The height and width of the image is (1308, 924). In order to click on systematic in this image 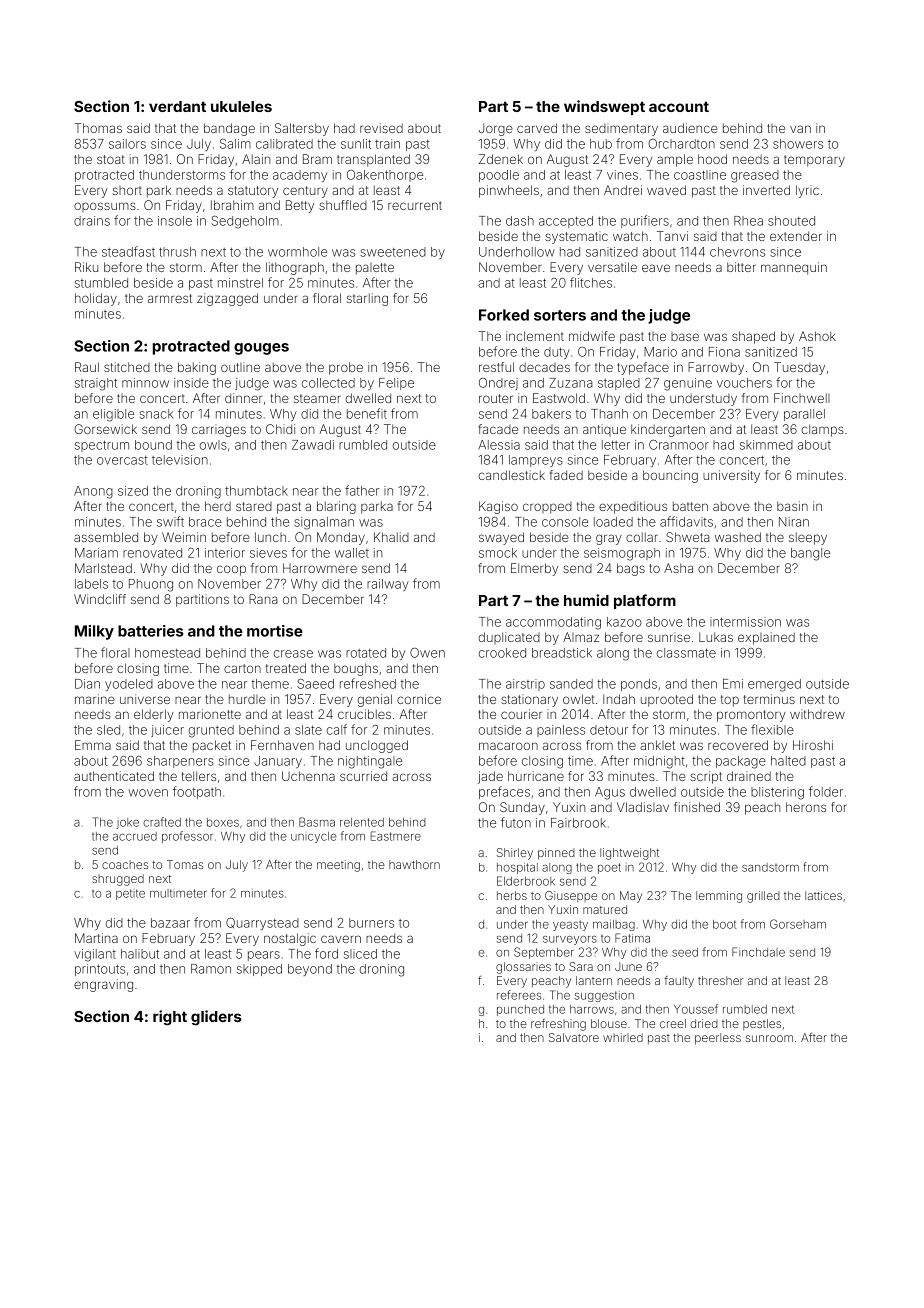, I will do `click(576, 237)`.
